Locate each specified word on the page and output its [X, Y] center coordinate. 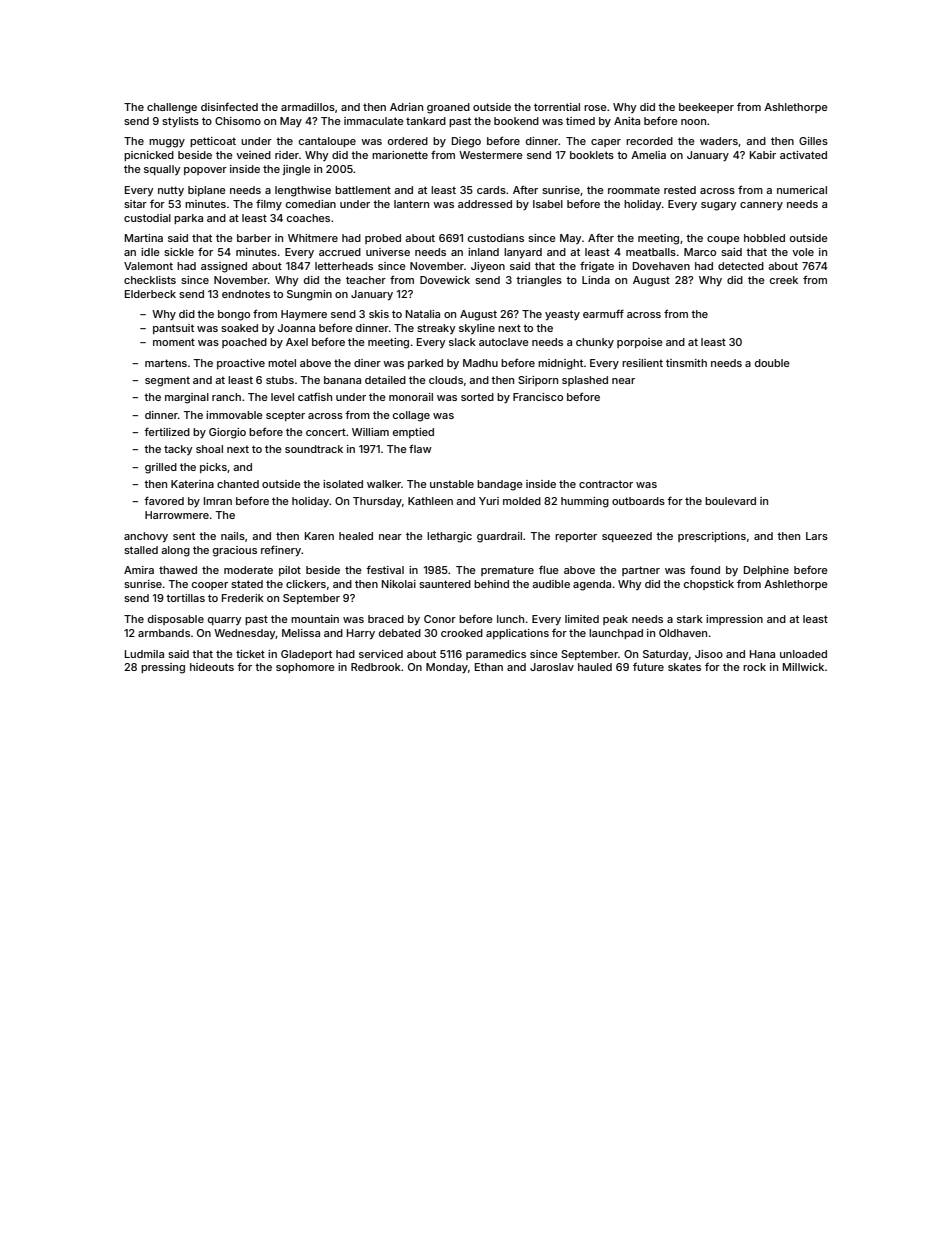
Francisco [538, 397]
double [772, 363]
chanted [238, 484]
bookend [516, 121]
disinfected [229, 107]
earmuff [603, 313]
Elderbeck [150, 294]
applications [517, 634]
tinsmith [686, 363]
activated [803, 155]
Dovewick [445, 280]
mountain [315, 619]
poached [244, 343]
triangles [539, 281]
